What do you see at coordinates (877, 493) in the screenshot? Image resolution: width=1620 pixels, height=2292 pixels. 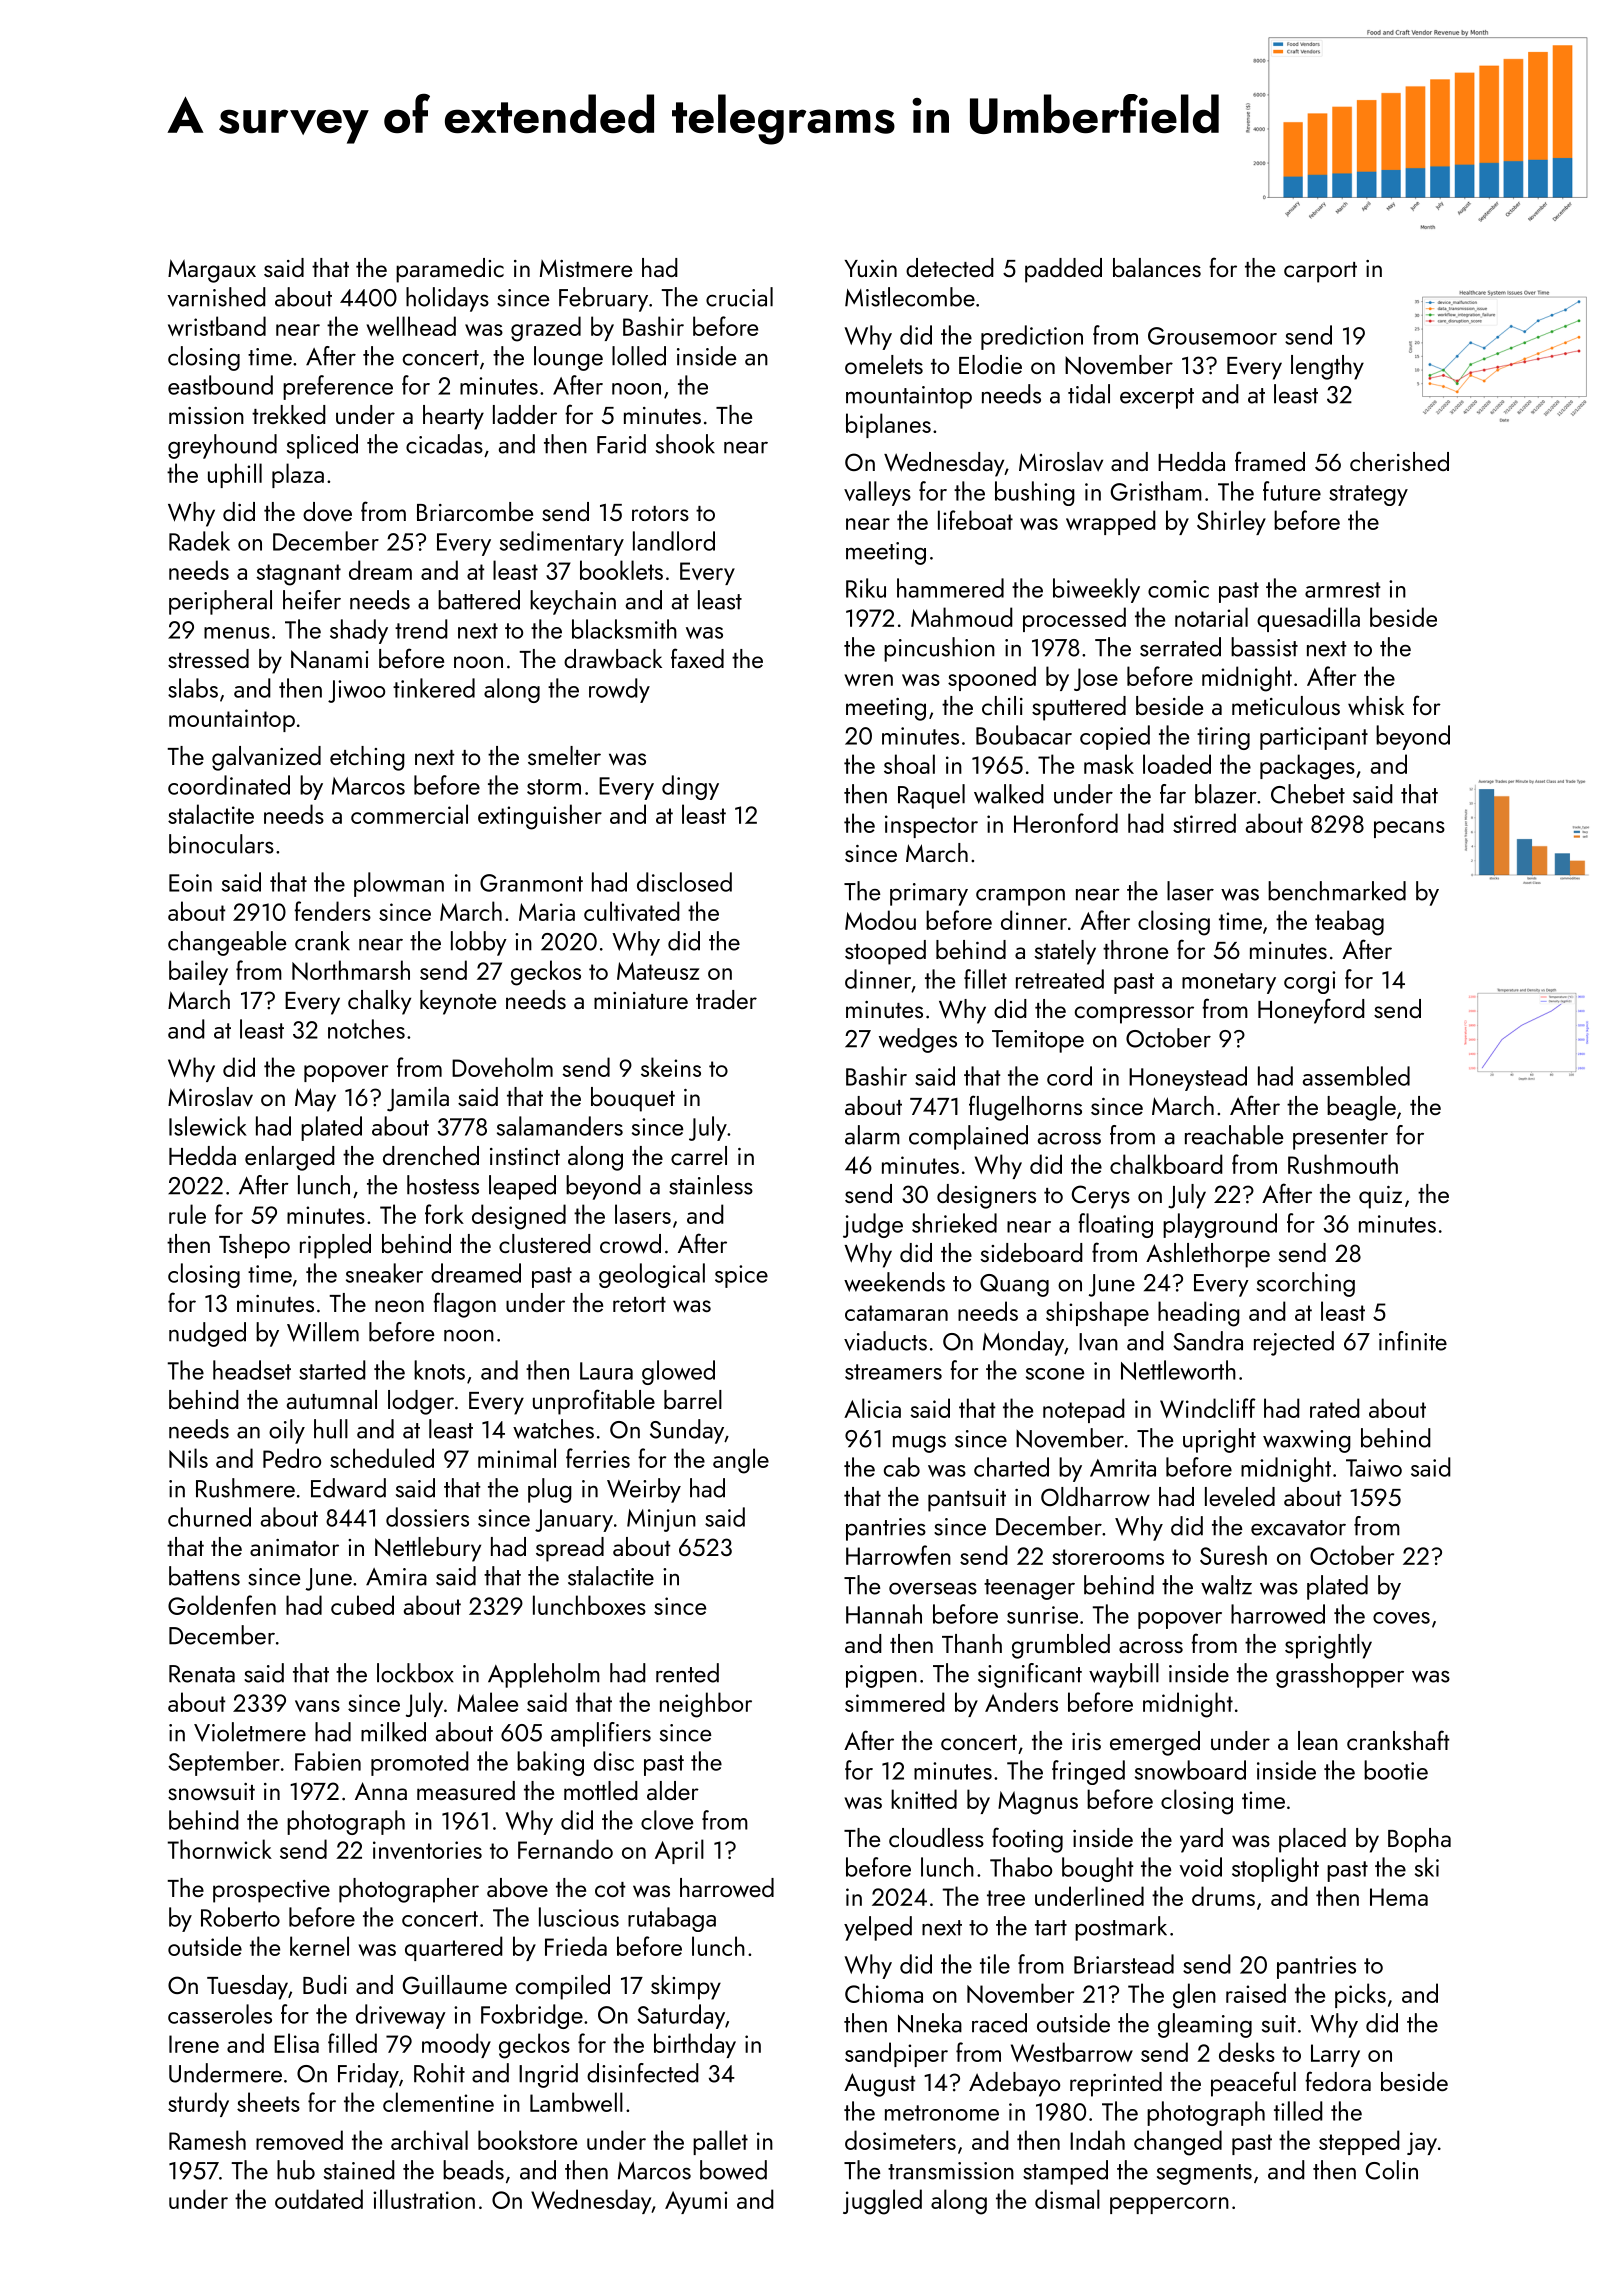 I see `valleys` at bounding box center [877, 493].
